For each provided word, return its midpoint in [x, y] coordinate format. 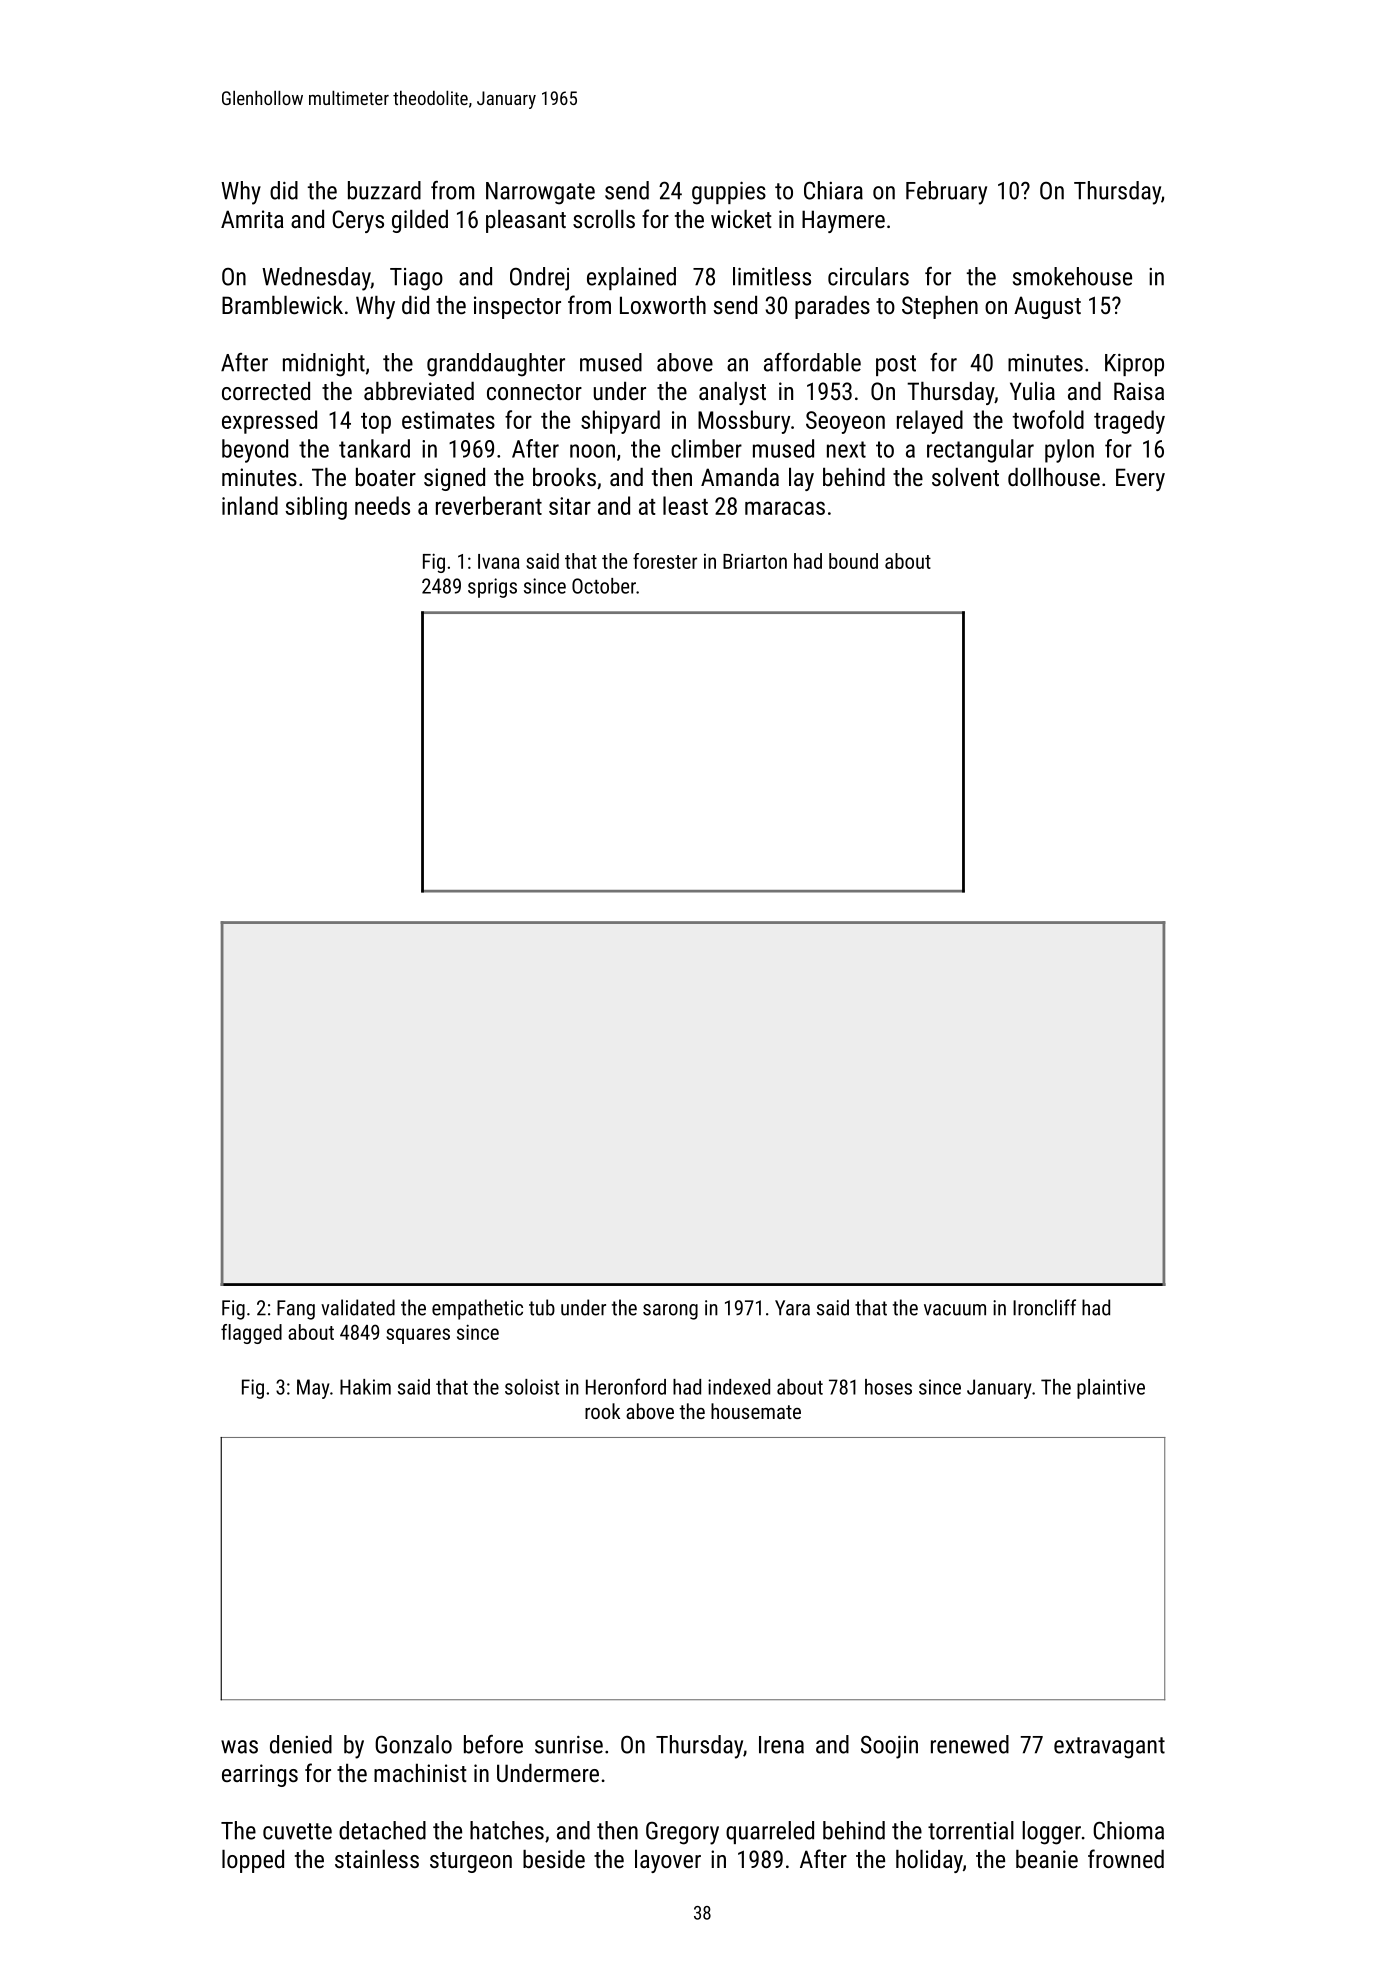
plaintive [1111, 1389]
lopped [253, 1861]
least [685, 505]
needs [382, 505]
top [376, 423]
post [896, 365]
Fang [296, 1310]
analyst [732, 393]
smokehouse [1072, 276]
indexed [739, 1387]
